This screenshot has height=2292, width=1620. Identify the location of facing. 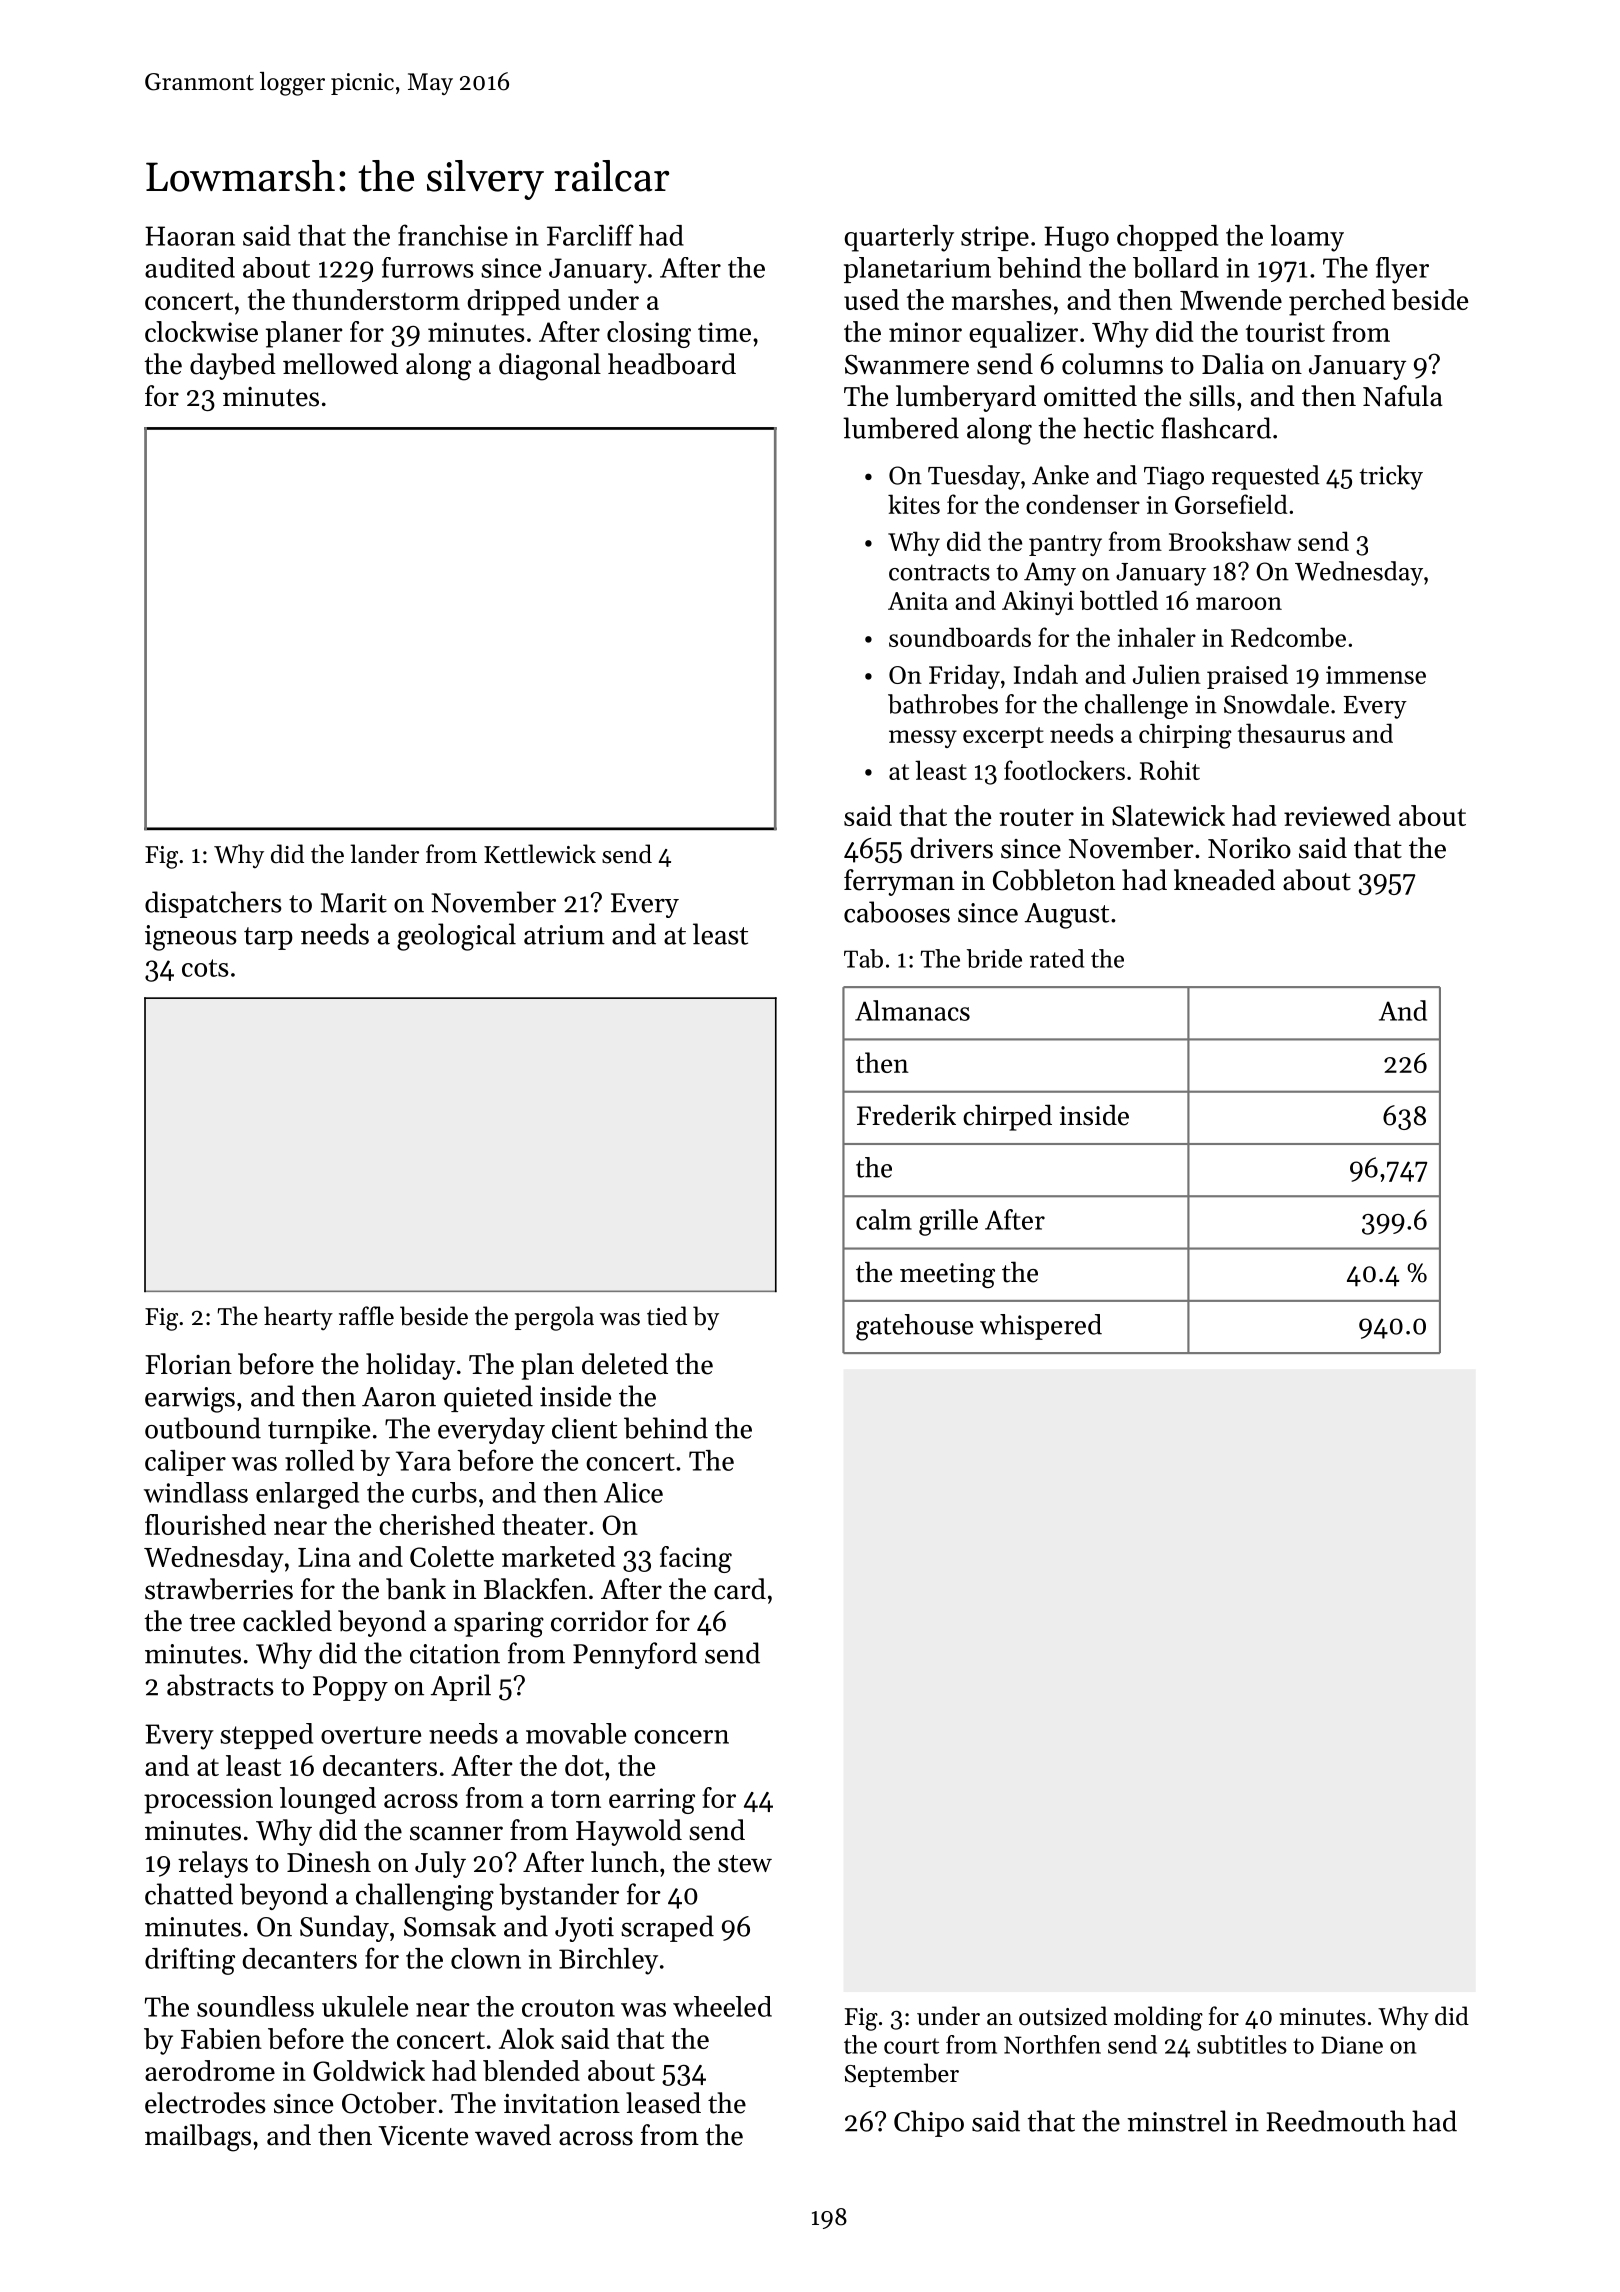
(696, 1559).
